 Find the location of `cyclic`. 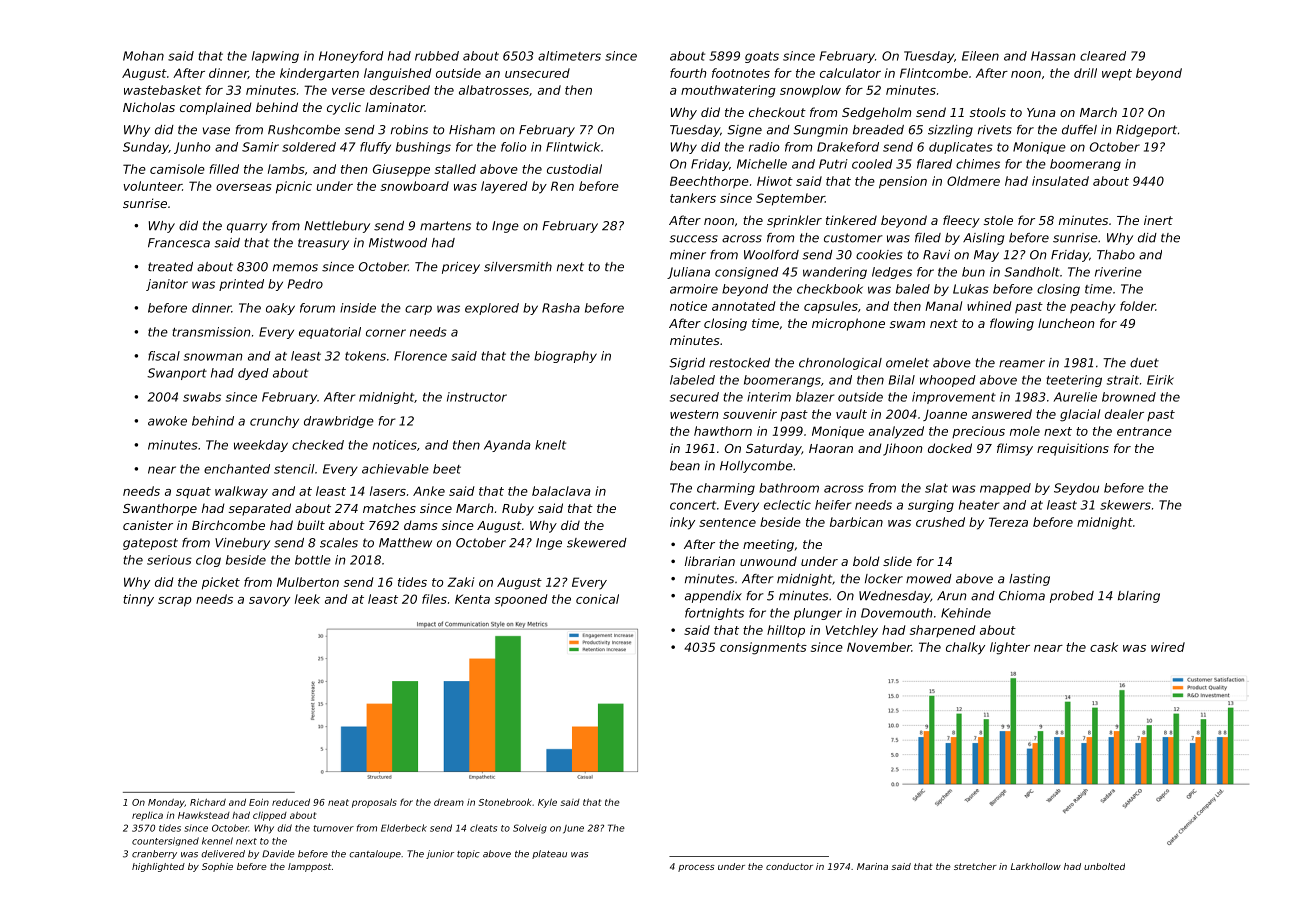

cyclic is located at coordinates (344, 108).
